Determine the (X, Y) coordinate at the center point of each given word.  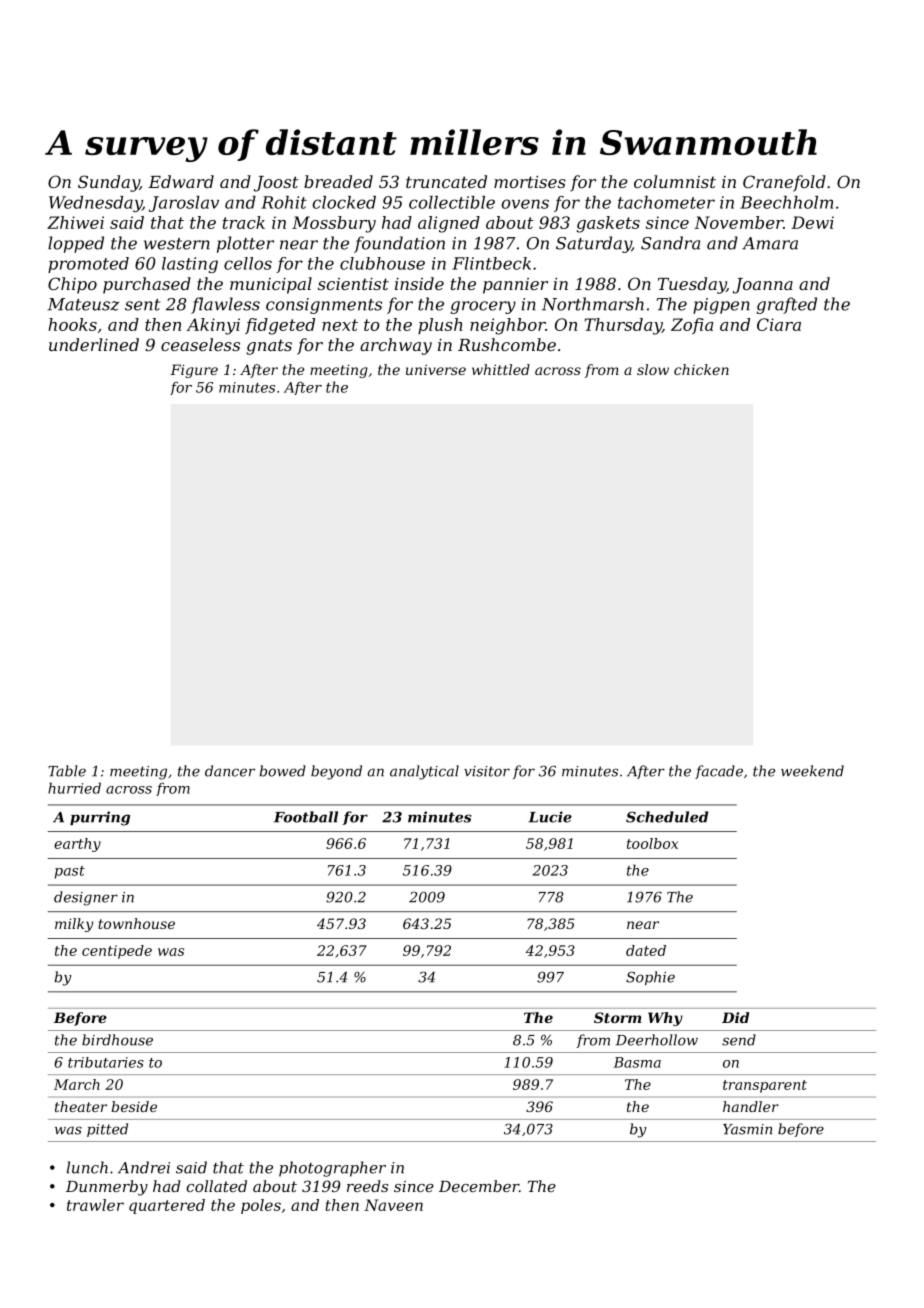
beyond (336, 772)
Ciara (779, 324)
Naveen (393, 1205)
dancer (230, 771)
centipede (117, 952)
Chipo (72, 285)
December (479, 1186)
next (340, 325)
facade (719, 772)
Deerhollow (657, 1040)
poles (261, 1206)
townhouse (136, 923)
